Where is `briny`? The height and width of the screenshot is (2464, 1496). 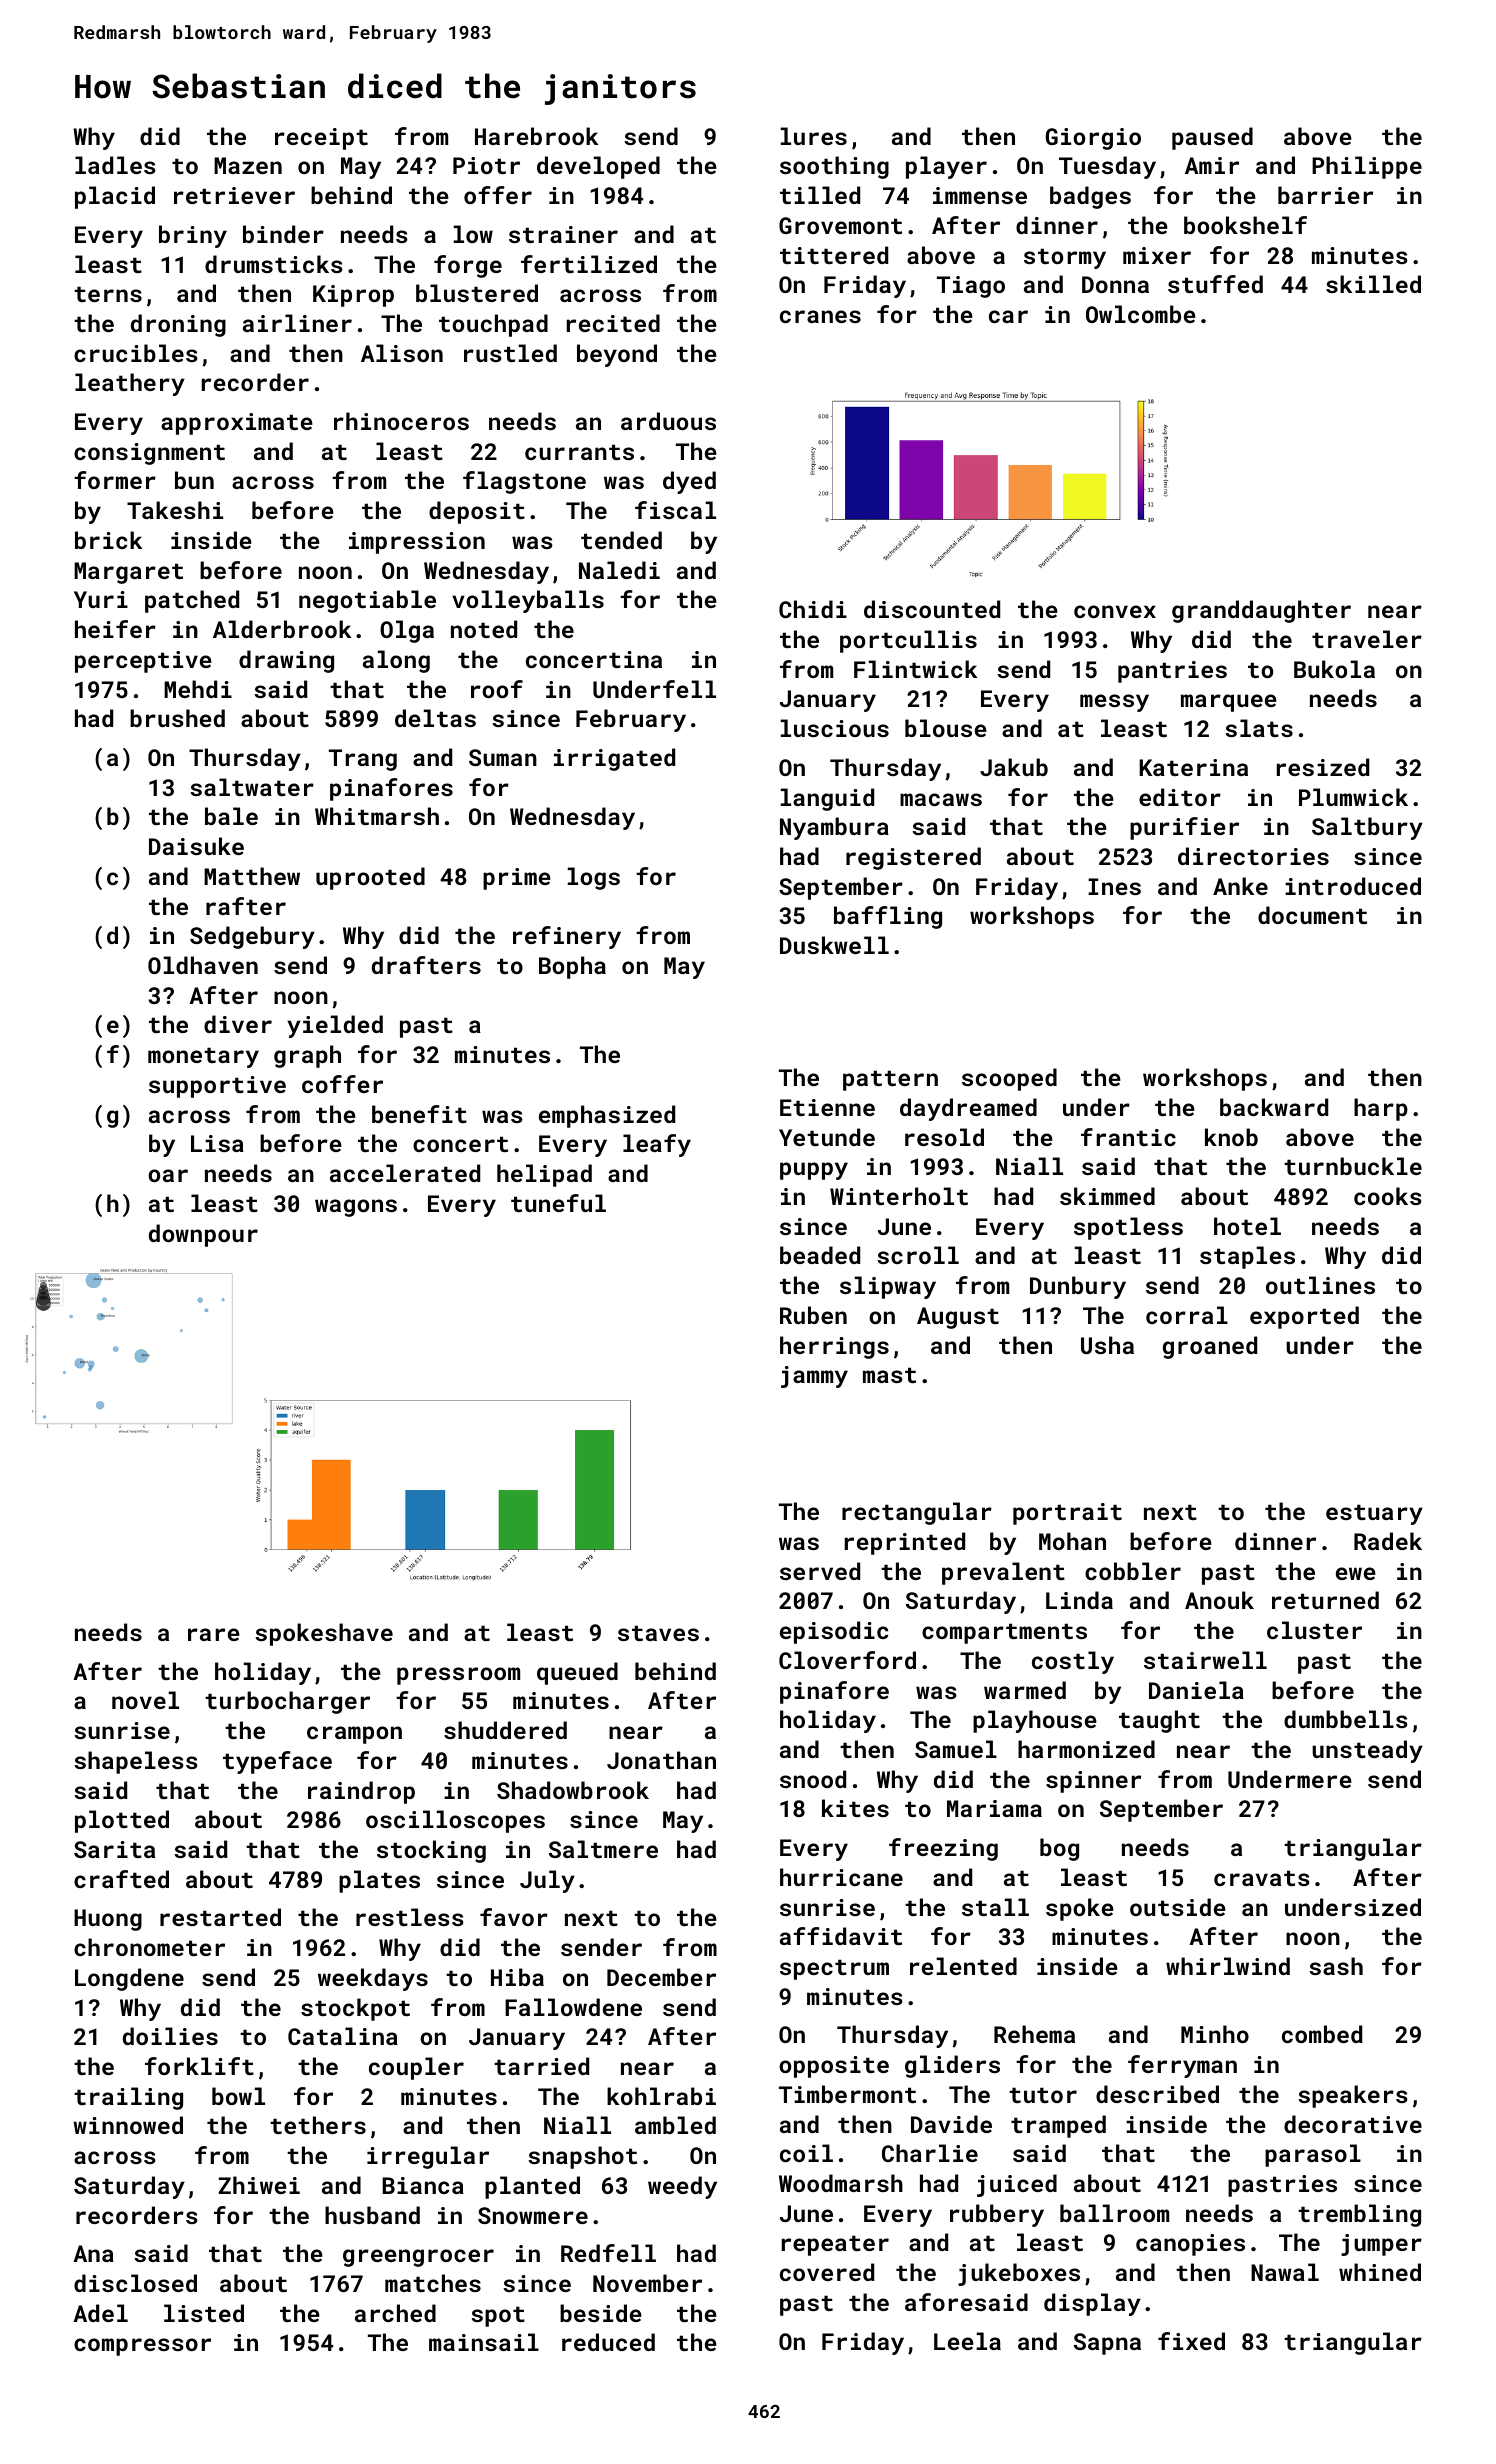 briny is located at coordinates (193, 236).
